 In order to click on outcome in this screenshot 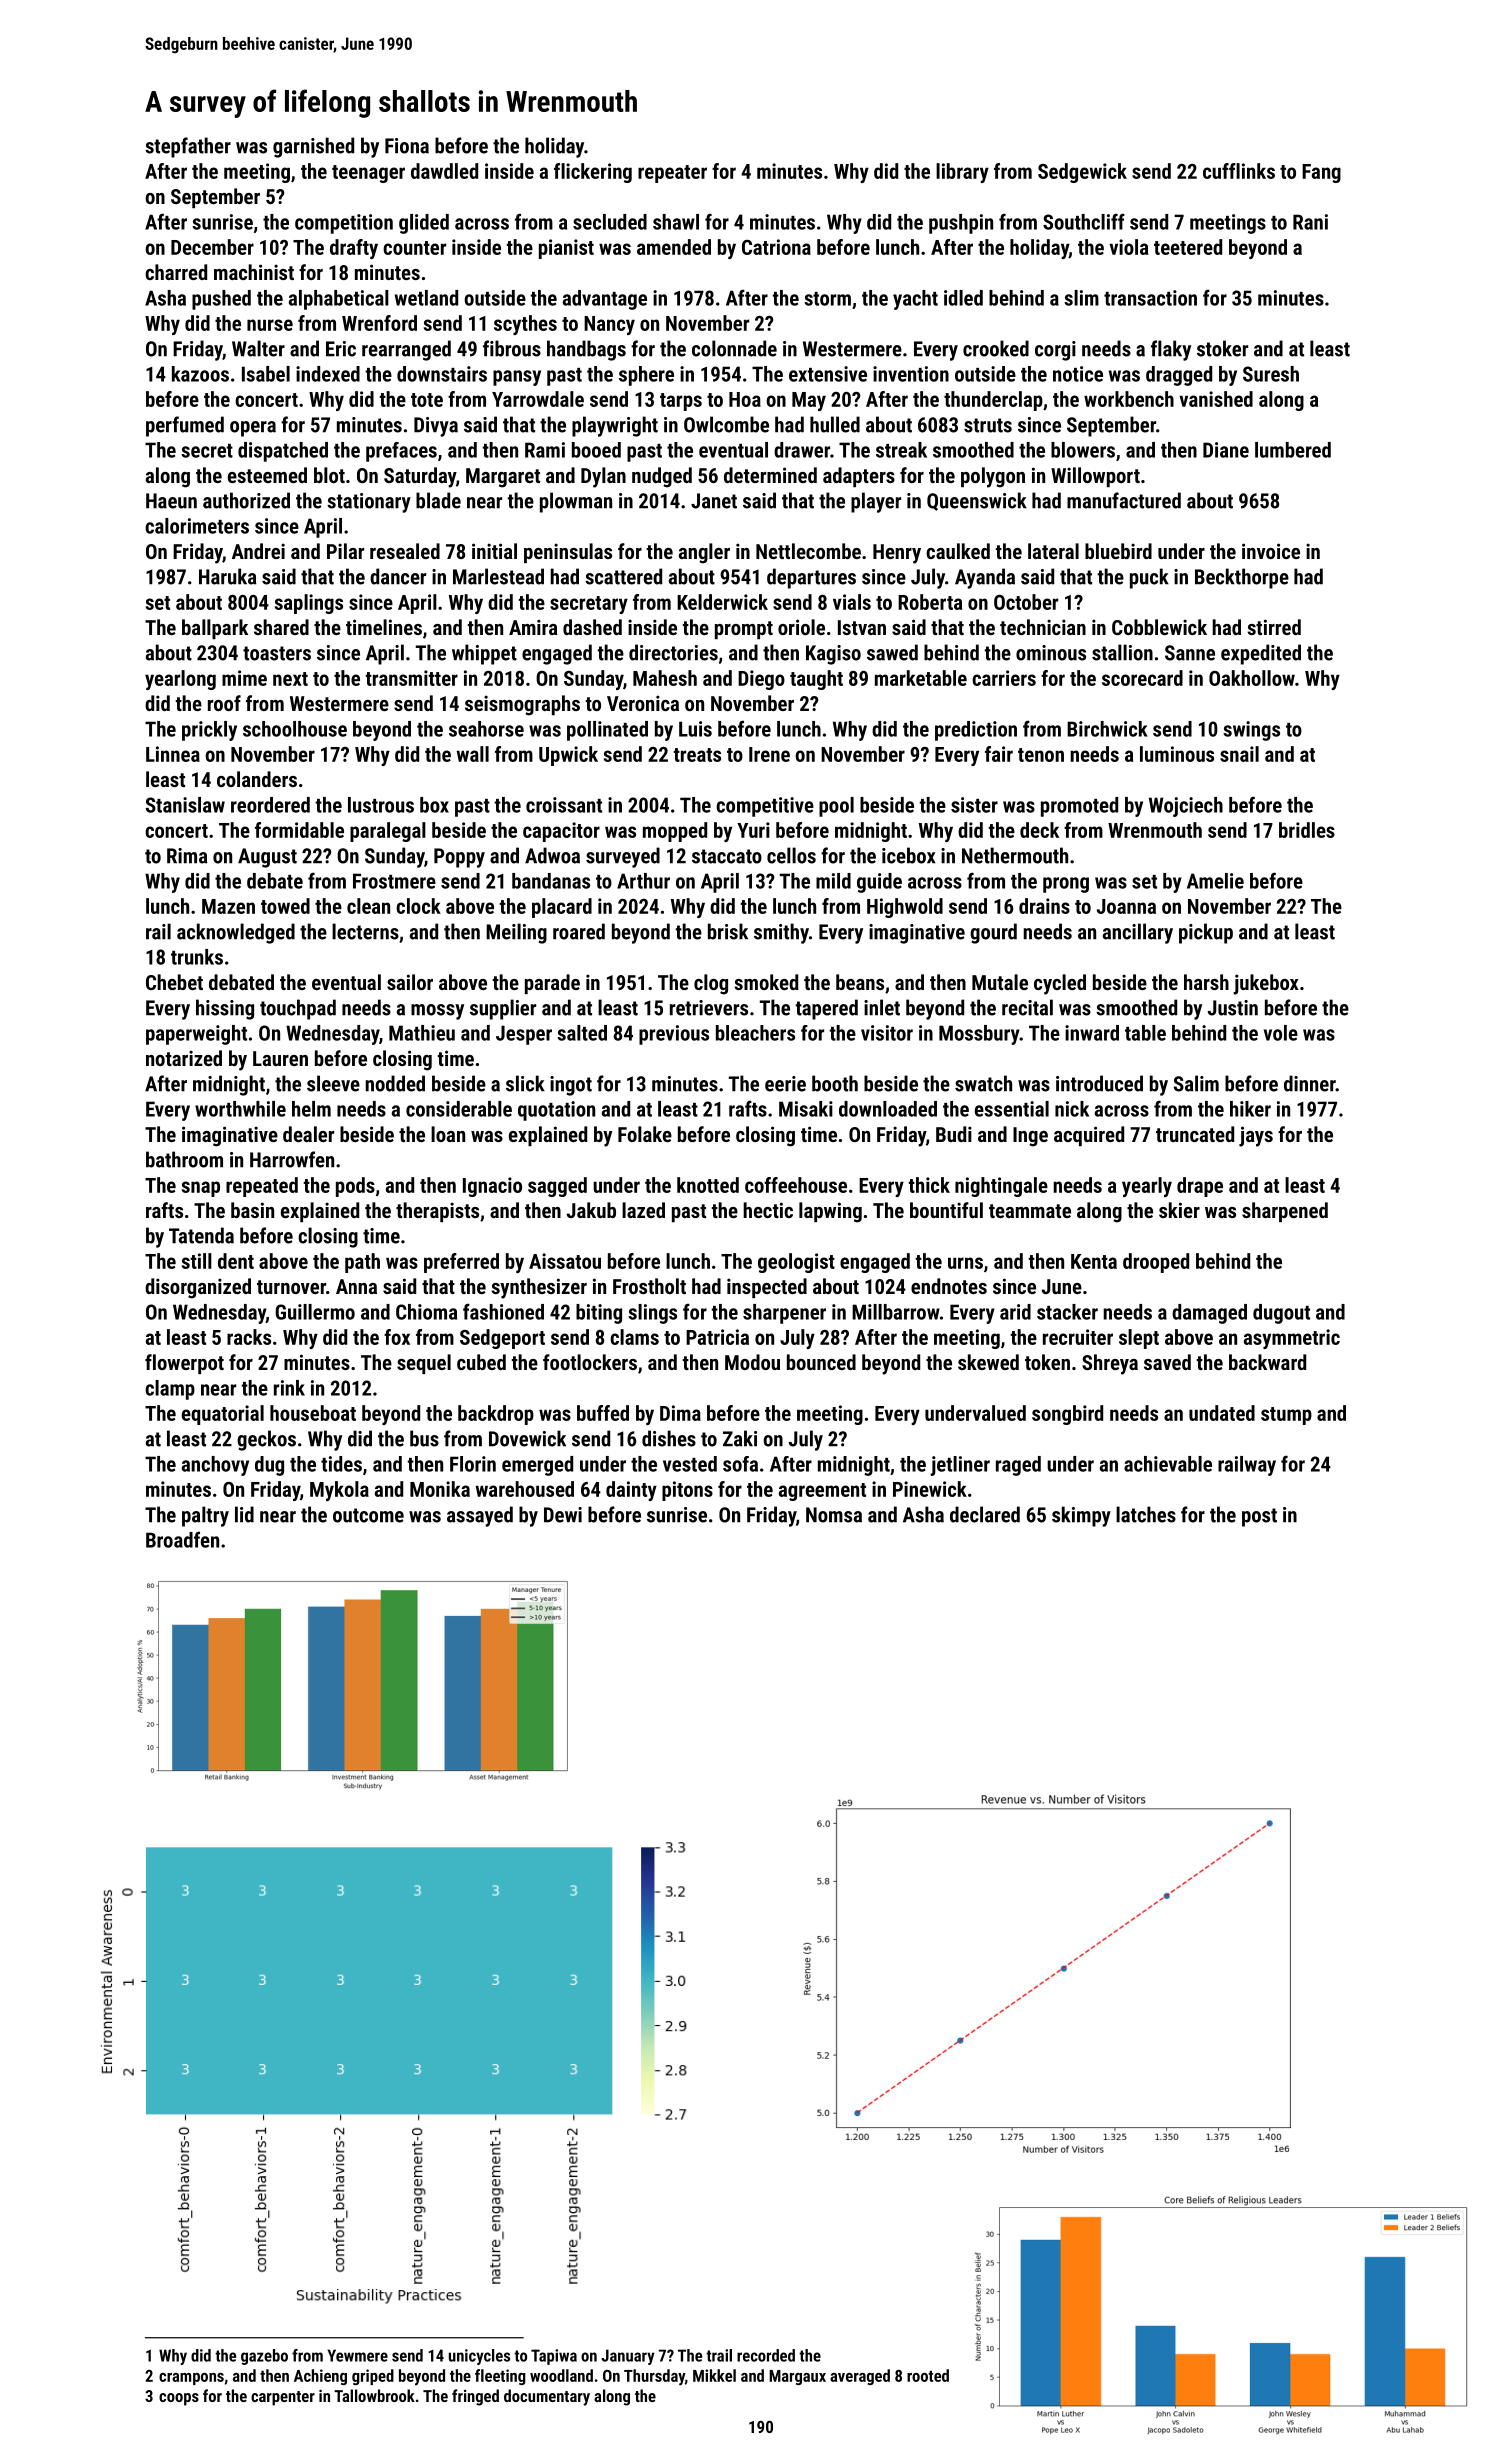, I will do `click(368, 1515)`.
